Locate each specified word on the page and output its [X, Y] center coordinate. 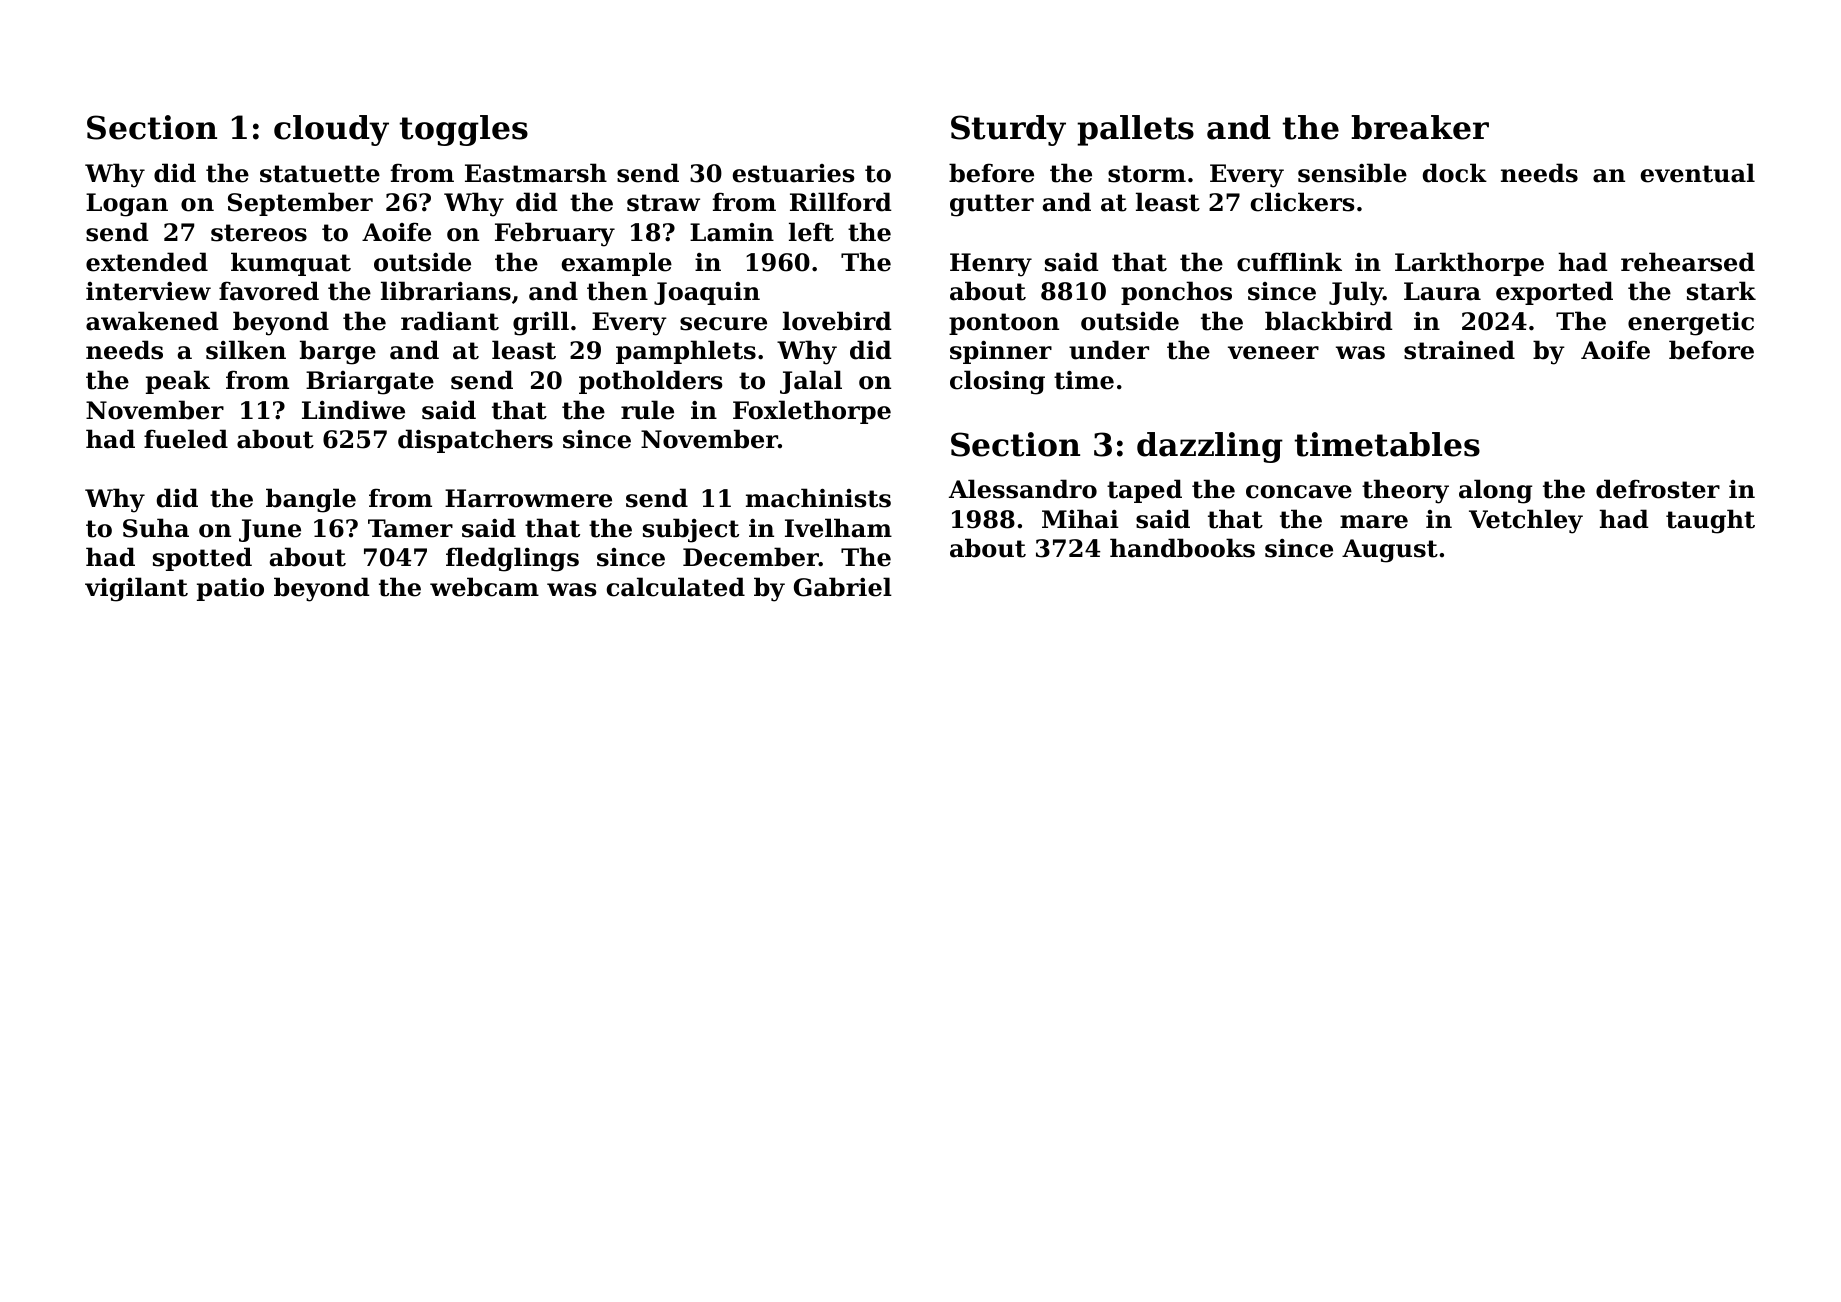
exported [1554, 293]
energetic [1691, 324]
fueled [186, 439]
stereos [259, 233]
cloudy [331, 130]
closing [997, 382]
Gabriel [843, 587]
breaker [1420, 127]
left [811, 232]
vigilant [136, 589]
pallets [1135, 130]
